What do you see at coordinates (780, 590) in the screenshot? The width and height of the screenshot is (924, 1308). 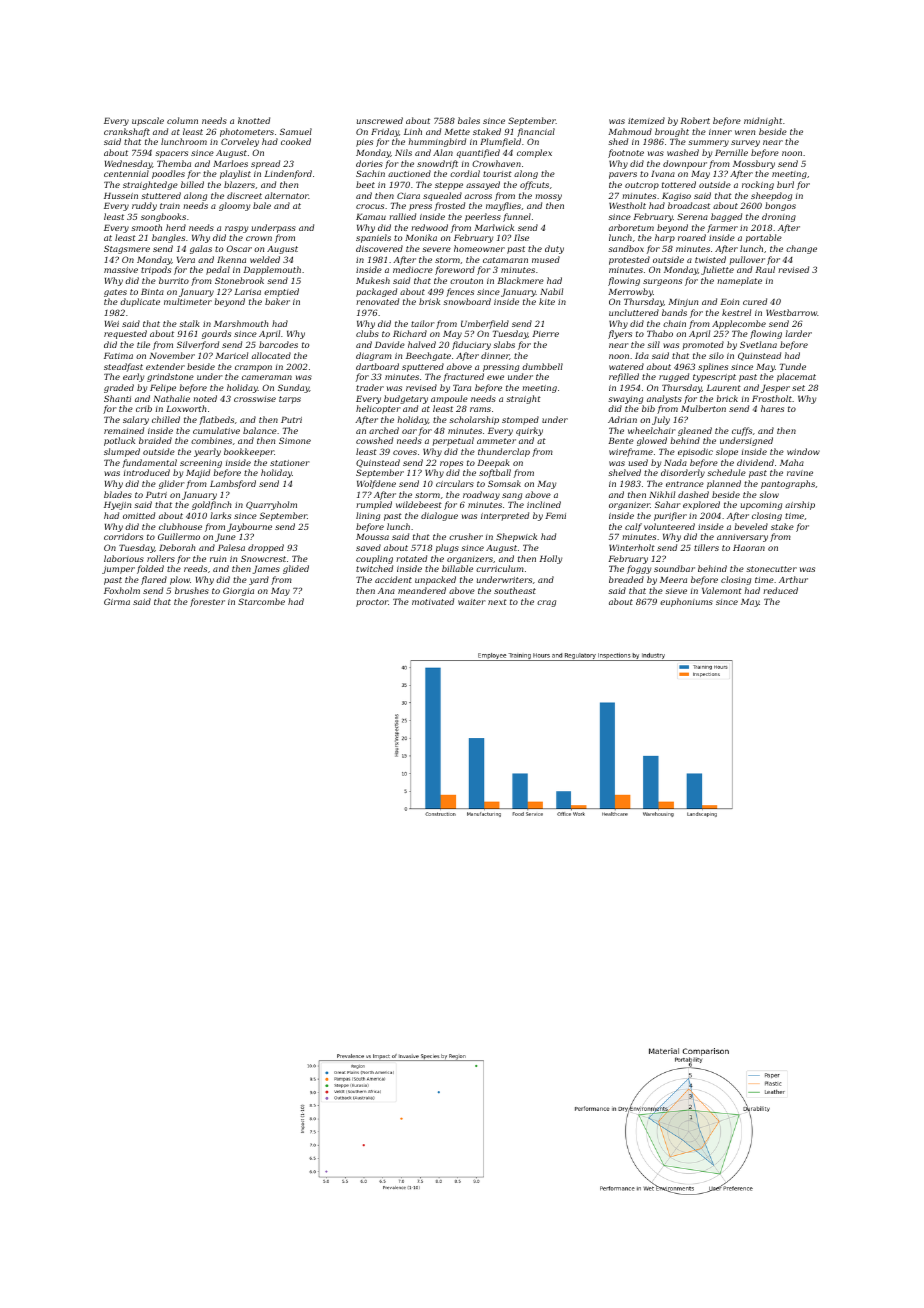 I see `reduced` at bounding box center [780, 590].
